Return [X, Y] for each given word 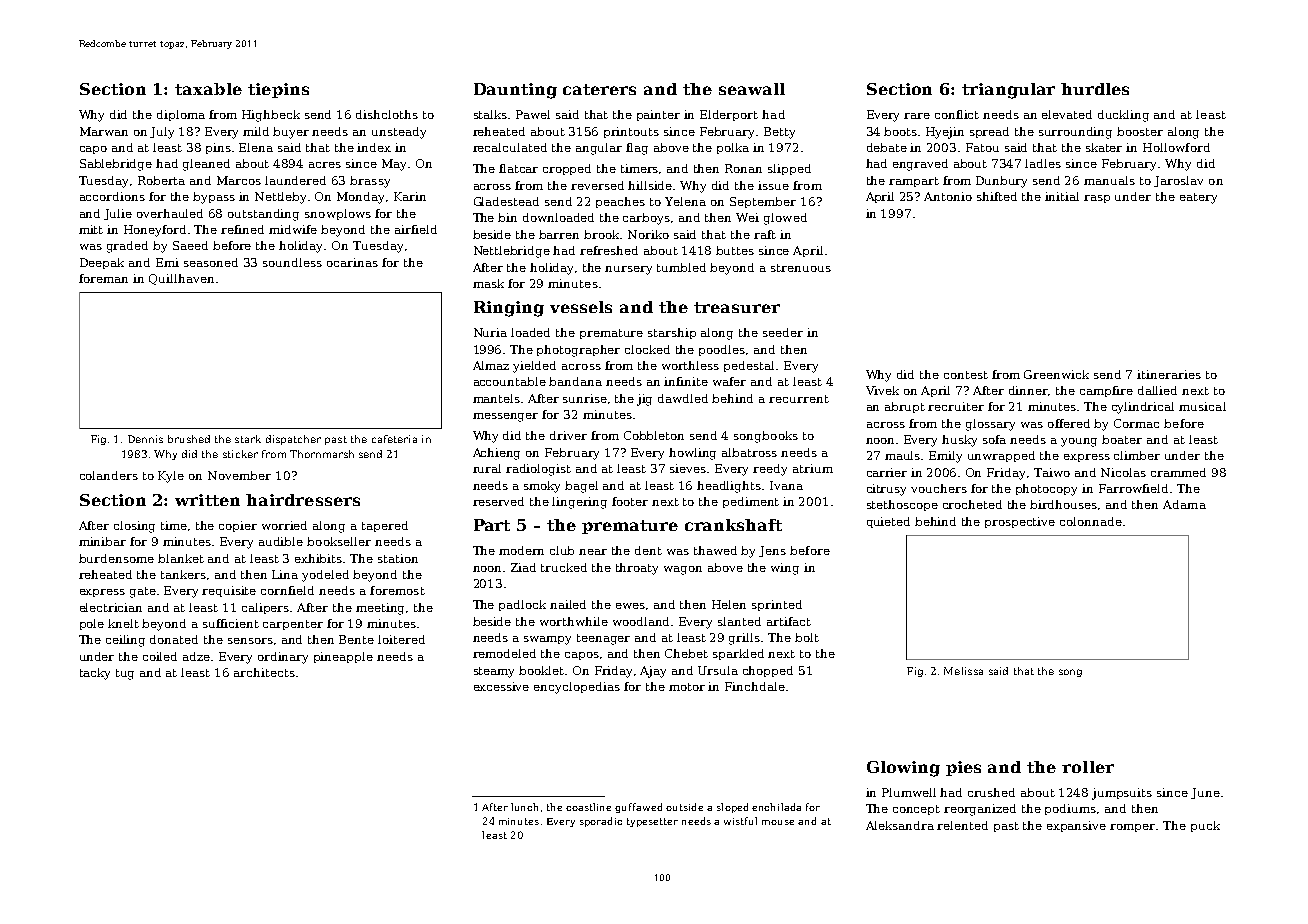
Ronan [743, 168]
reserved [498, 501]
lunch [524, 807]
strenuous [801, 268]
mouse [778, 822]
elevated [1067, 114]
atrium [813, 468]
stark [248, 439]
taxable [208, 89]
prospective [1020, 522]
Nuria [490, 332]
